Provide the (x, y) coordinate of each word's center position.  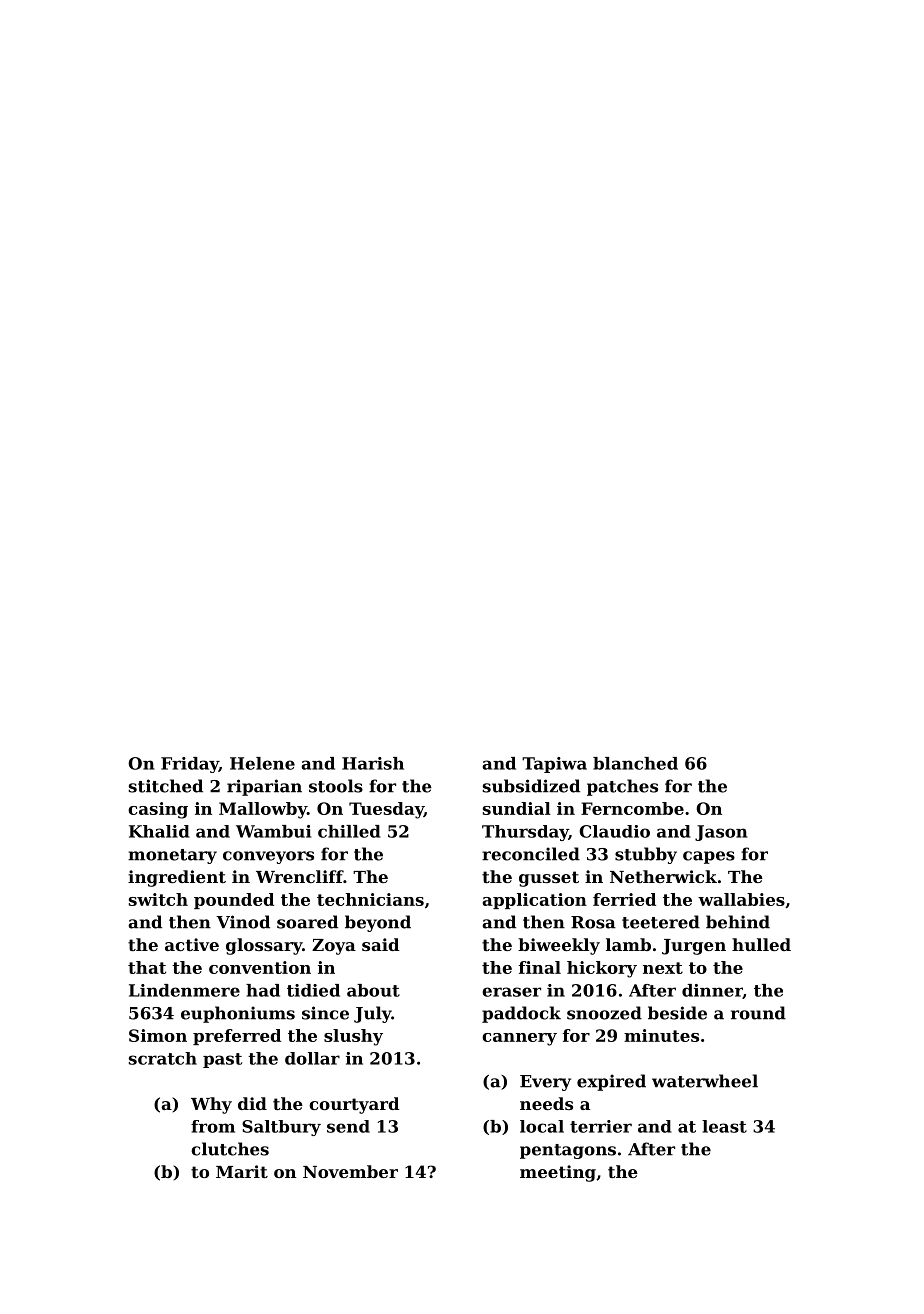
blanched (635, 763)
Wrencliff (299, 876)
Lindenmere (184, 990)
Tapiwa (554, 765)
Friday (190, 765)
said (381, 944)
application (534, 901)
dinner (712, 991)
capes (709, 857)
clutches (230, 1149)
